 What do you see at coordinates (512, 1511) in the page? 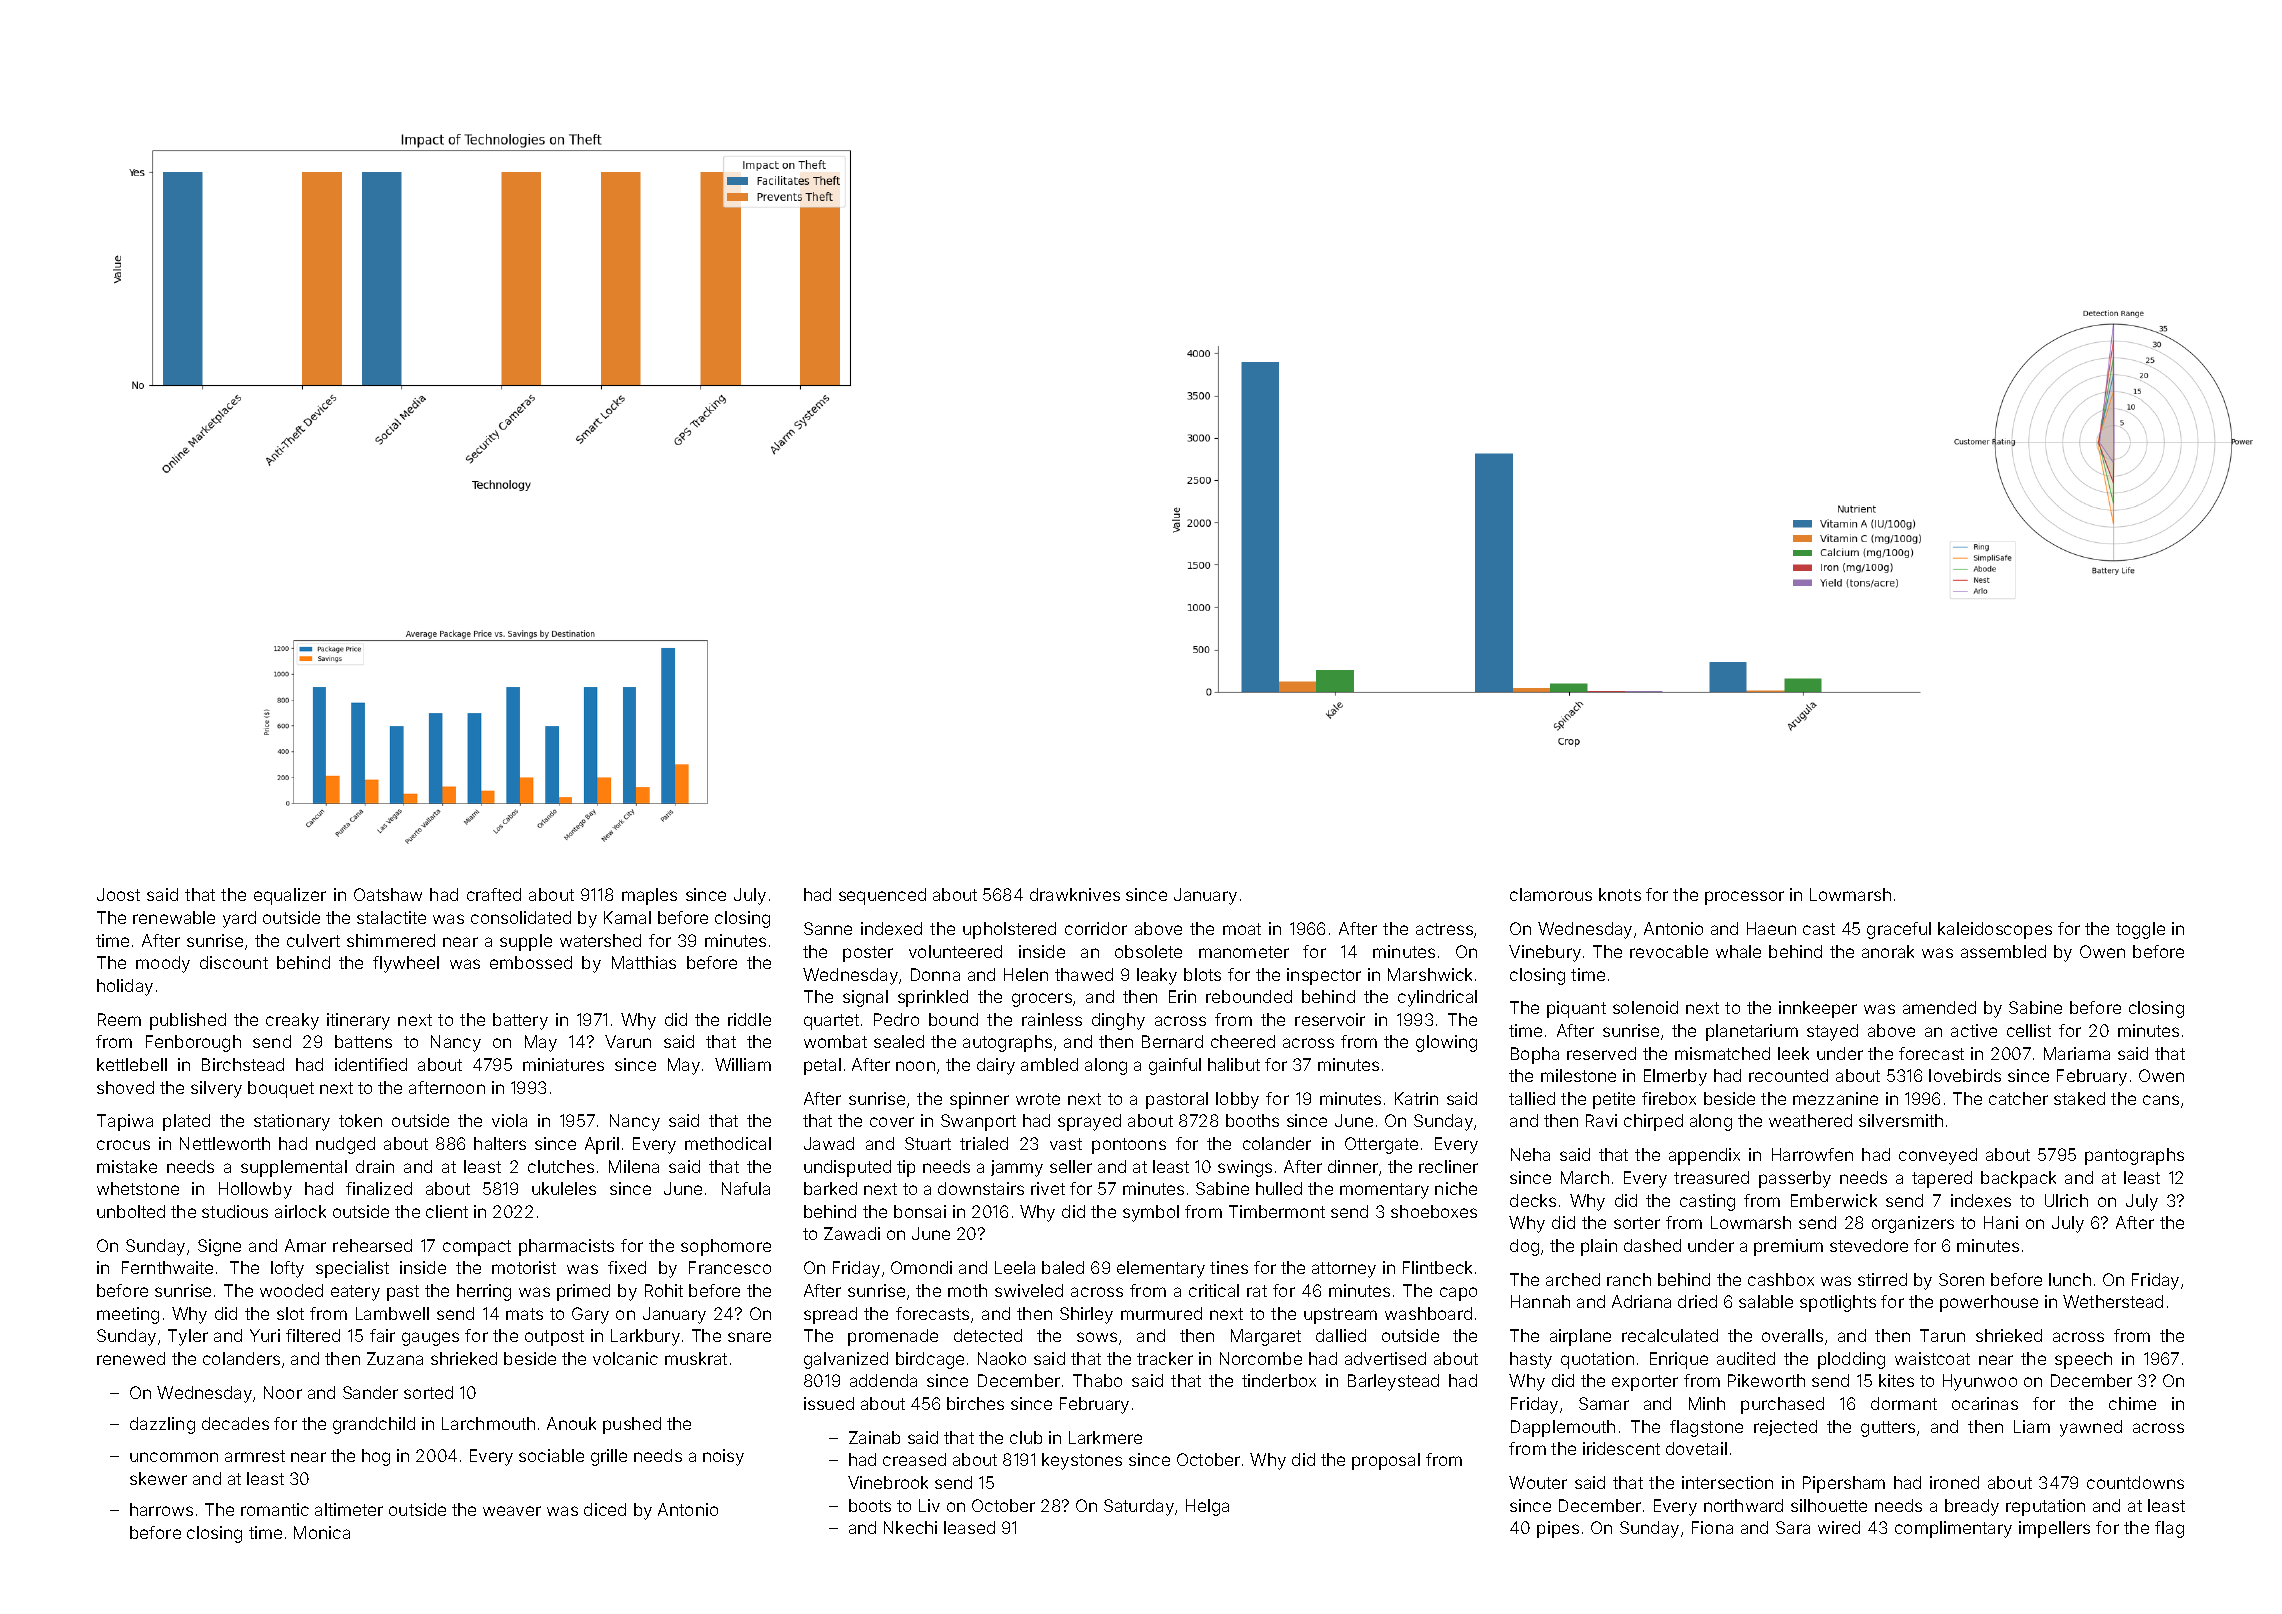
I see `weaver` at bounding box center [512, 1511].
